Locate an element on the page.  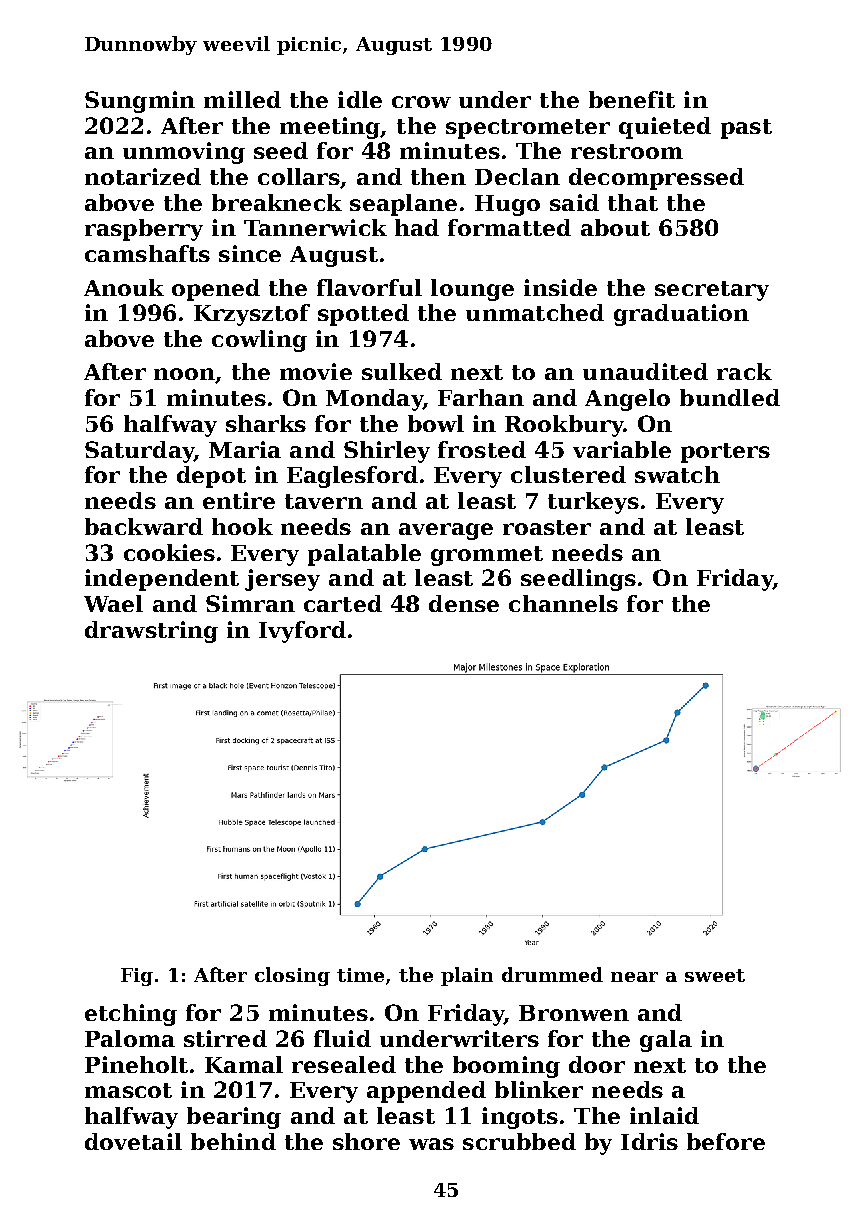
had is located at coordinates (417, 227).
